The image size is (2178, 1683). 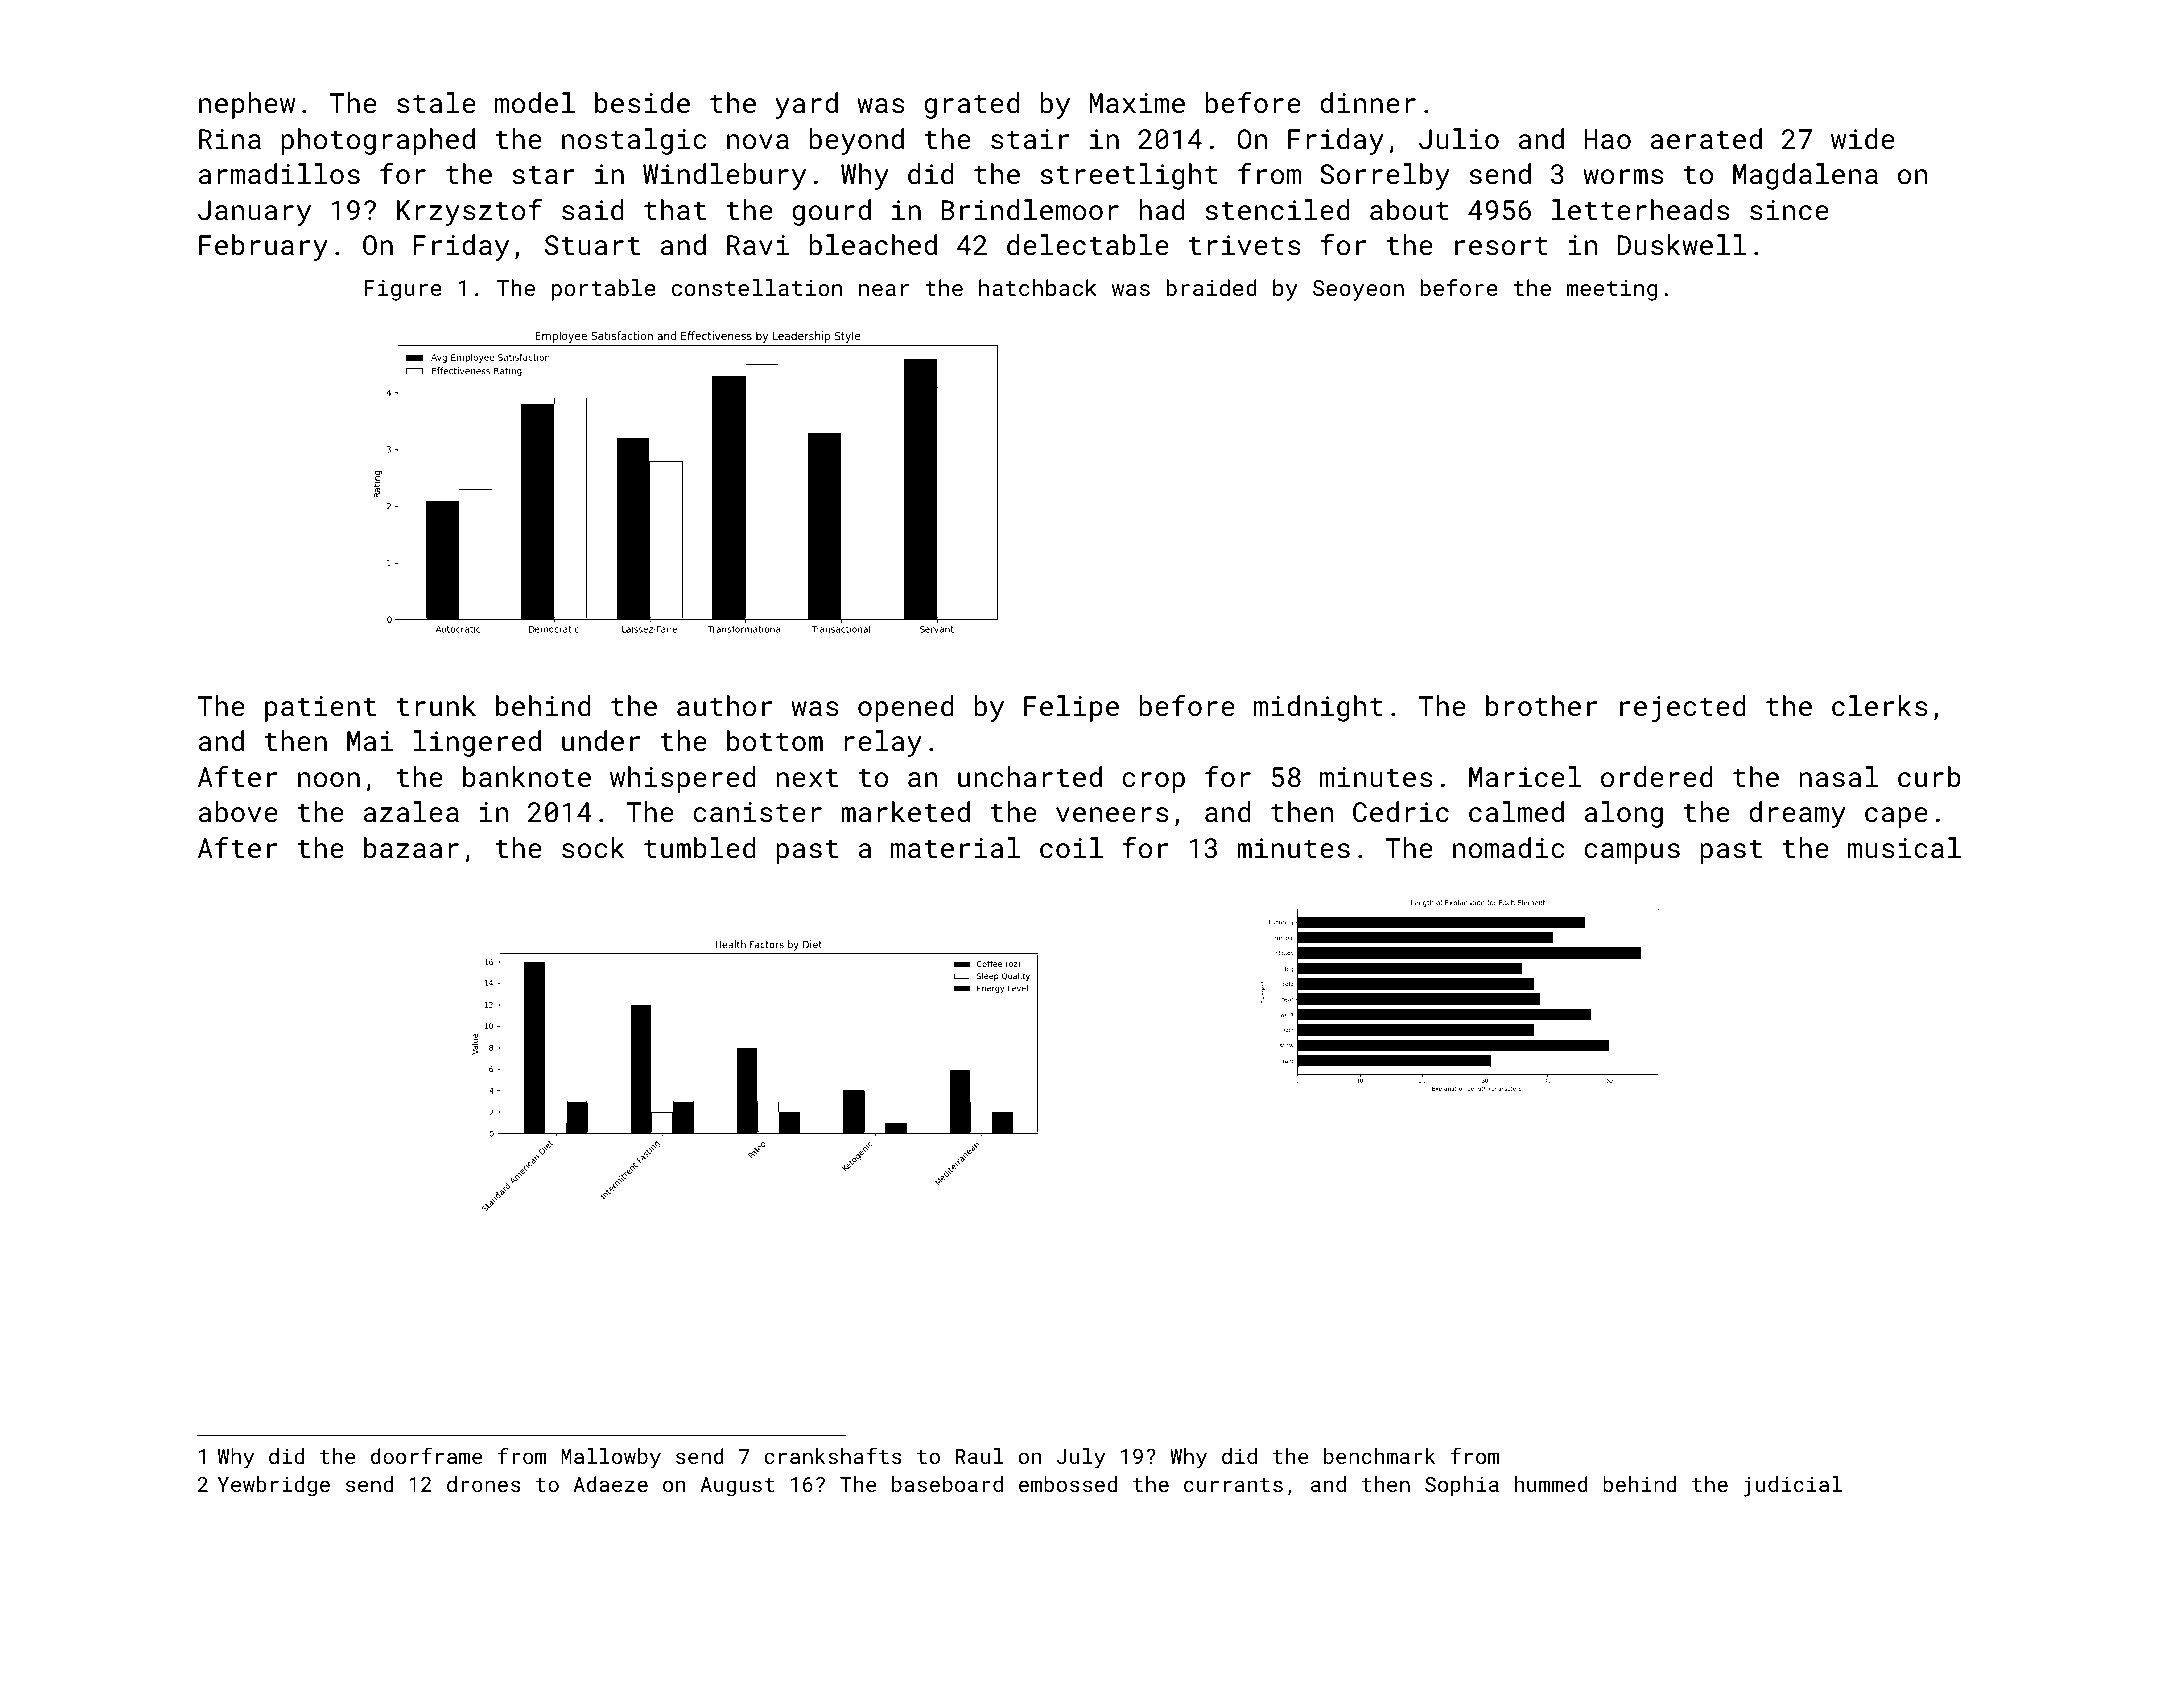 What do you see at coordinates (1071, 708) in the screenshot?
I see `Felipe` at bounding box center [1071, 708].
